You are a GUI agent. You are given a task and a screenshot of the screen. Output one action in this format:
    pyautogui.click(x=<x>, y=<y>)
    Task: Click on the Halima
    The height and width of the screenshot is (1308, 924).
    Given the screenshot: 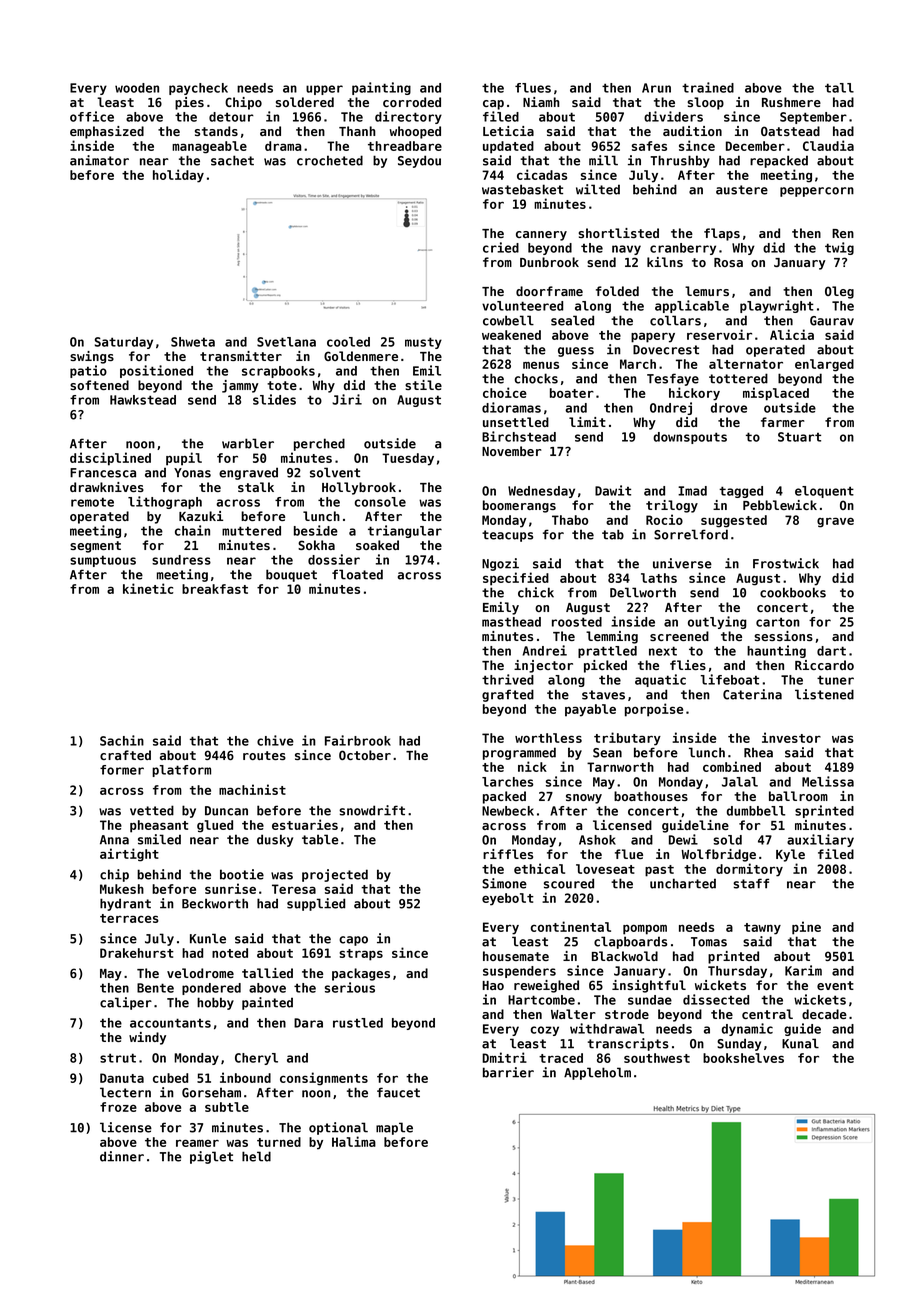 What is the action you would take?
    pyautogui.click(x=354, y=1141)
